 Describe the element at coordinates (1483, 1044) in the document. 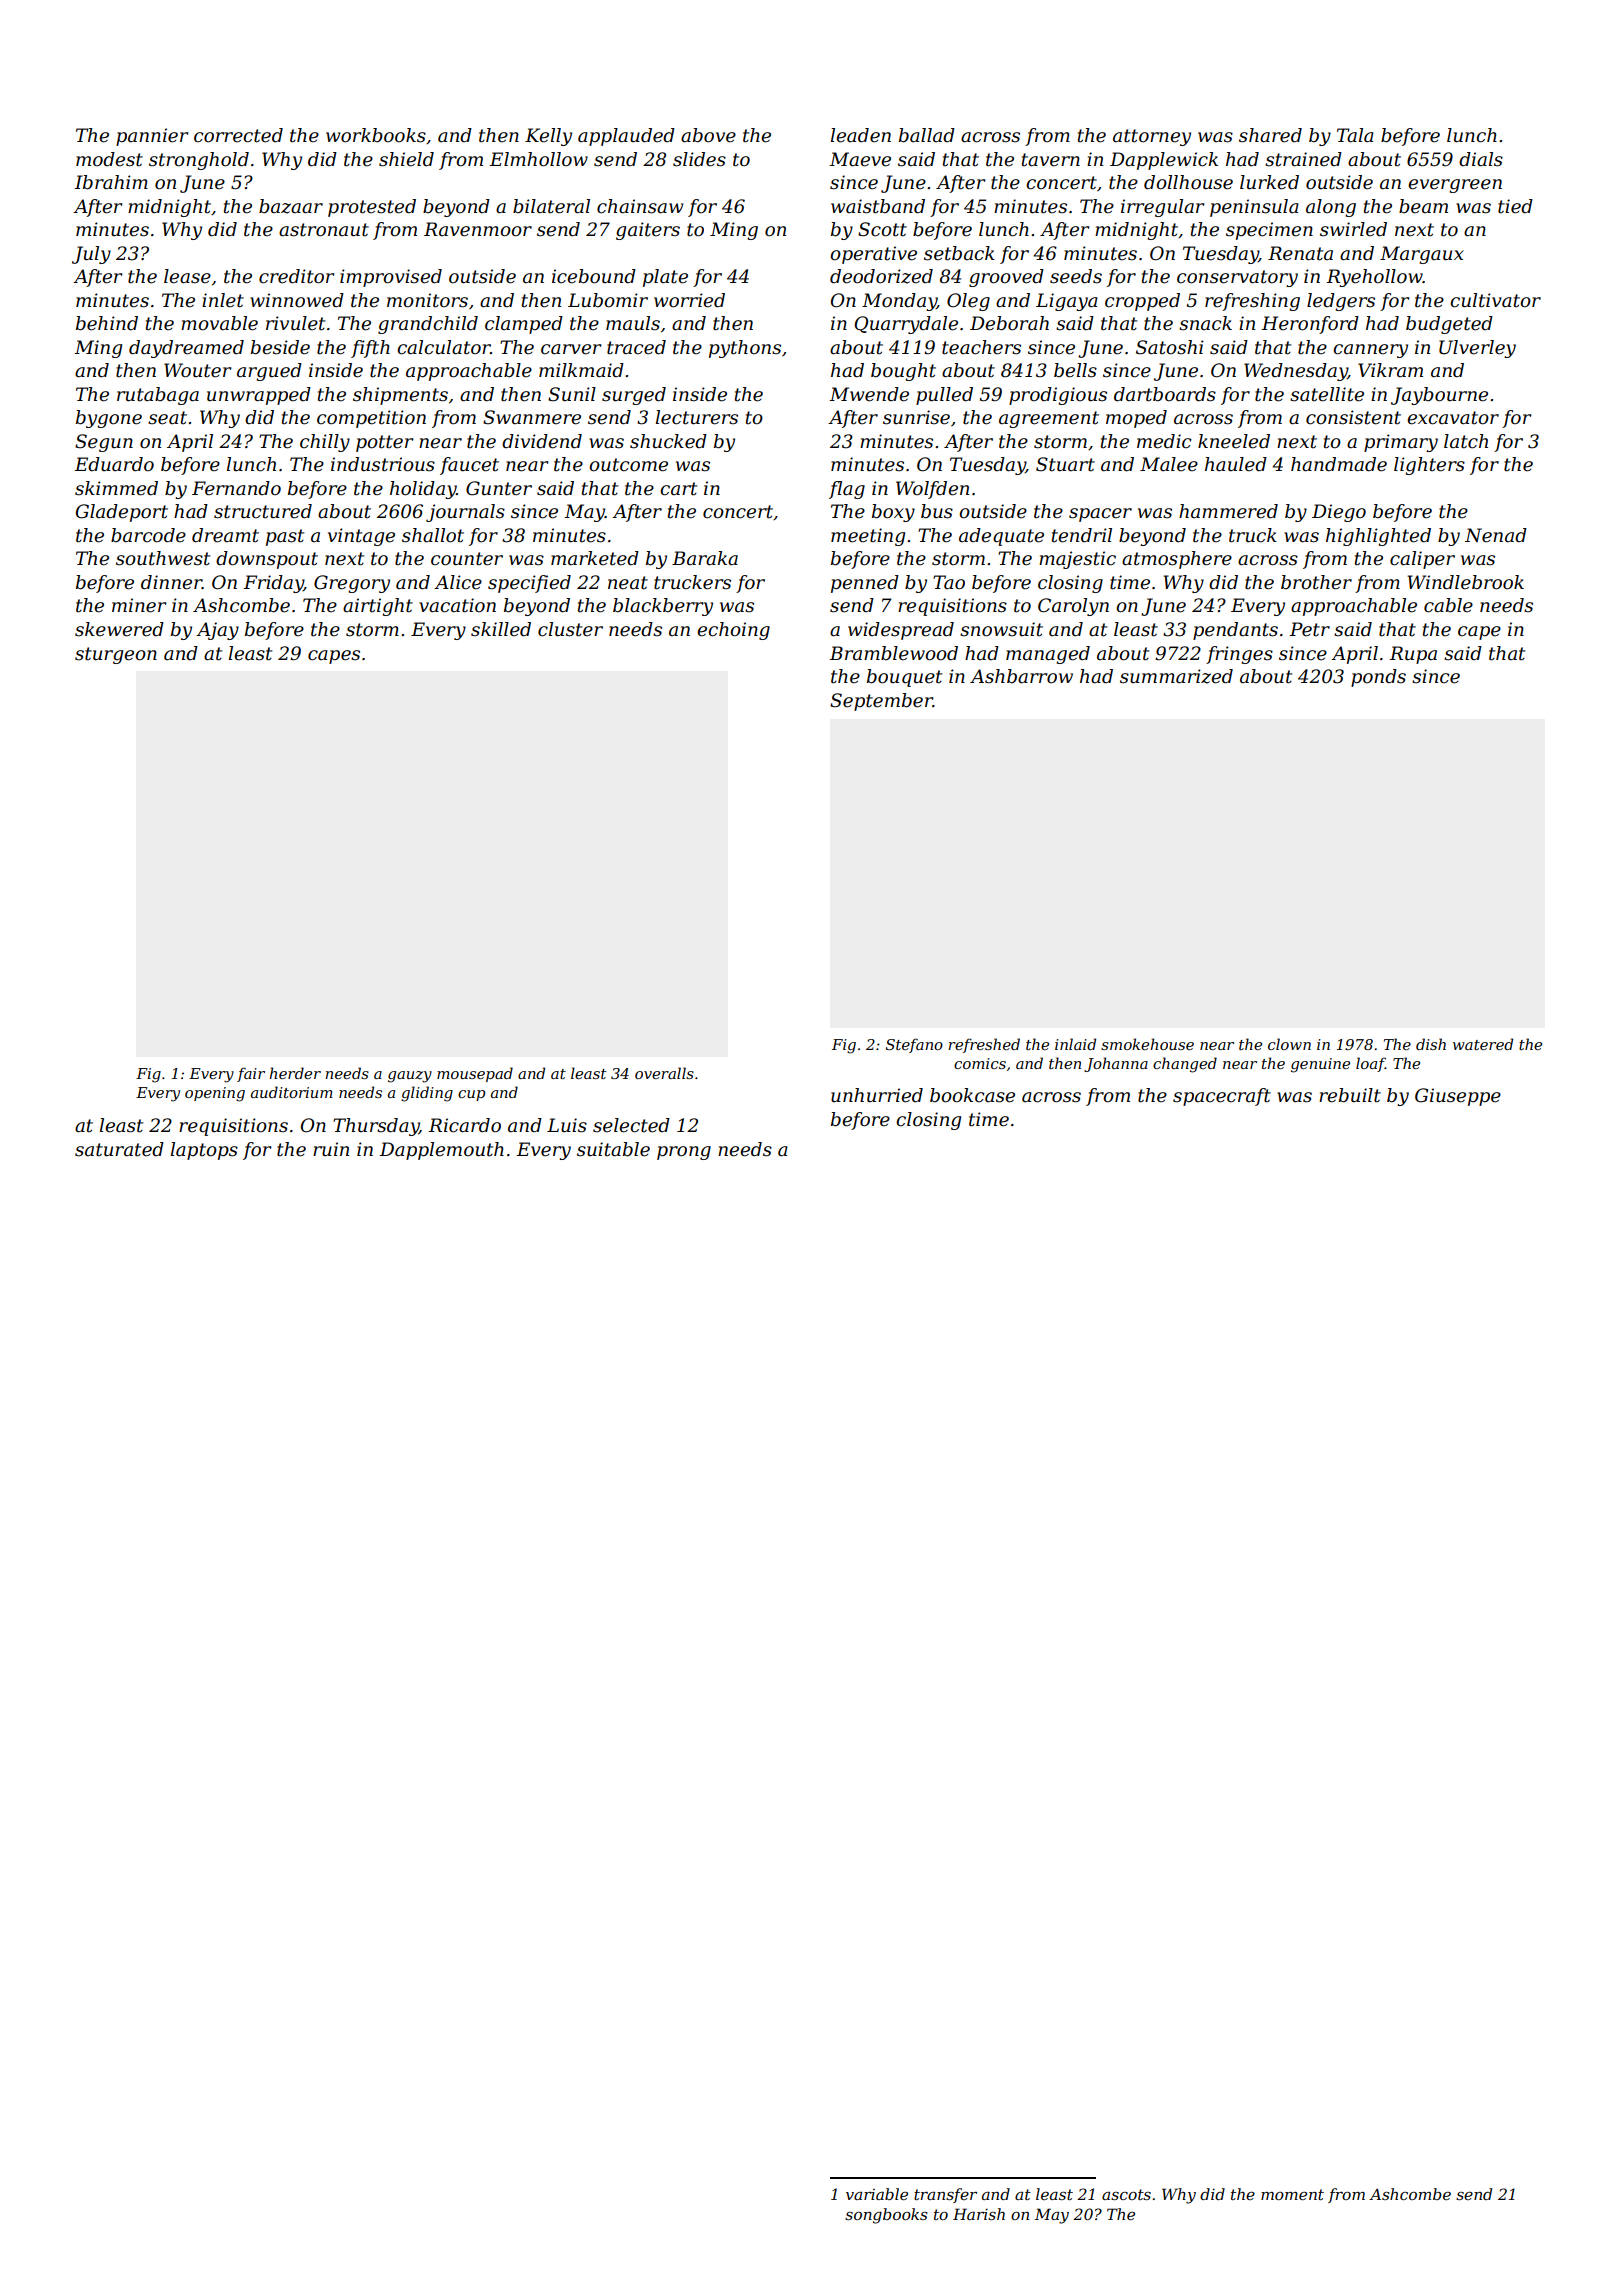

I see `watered` at that location.
